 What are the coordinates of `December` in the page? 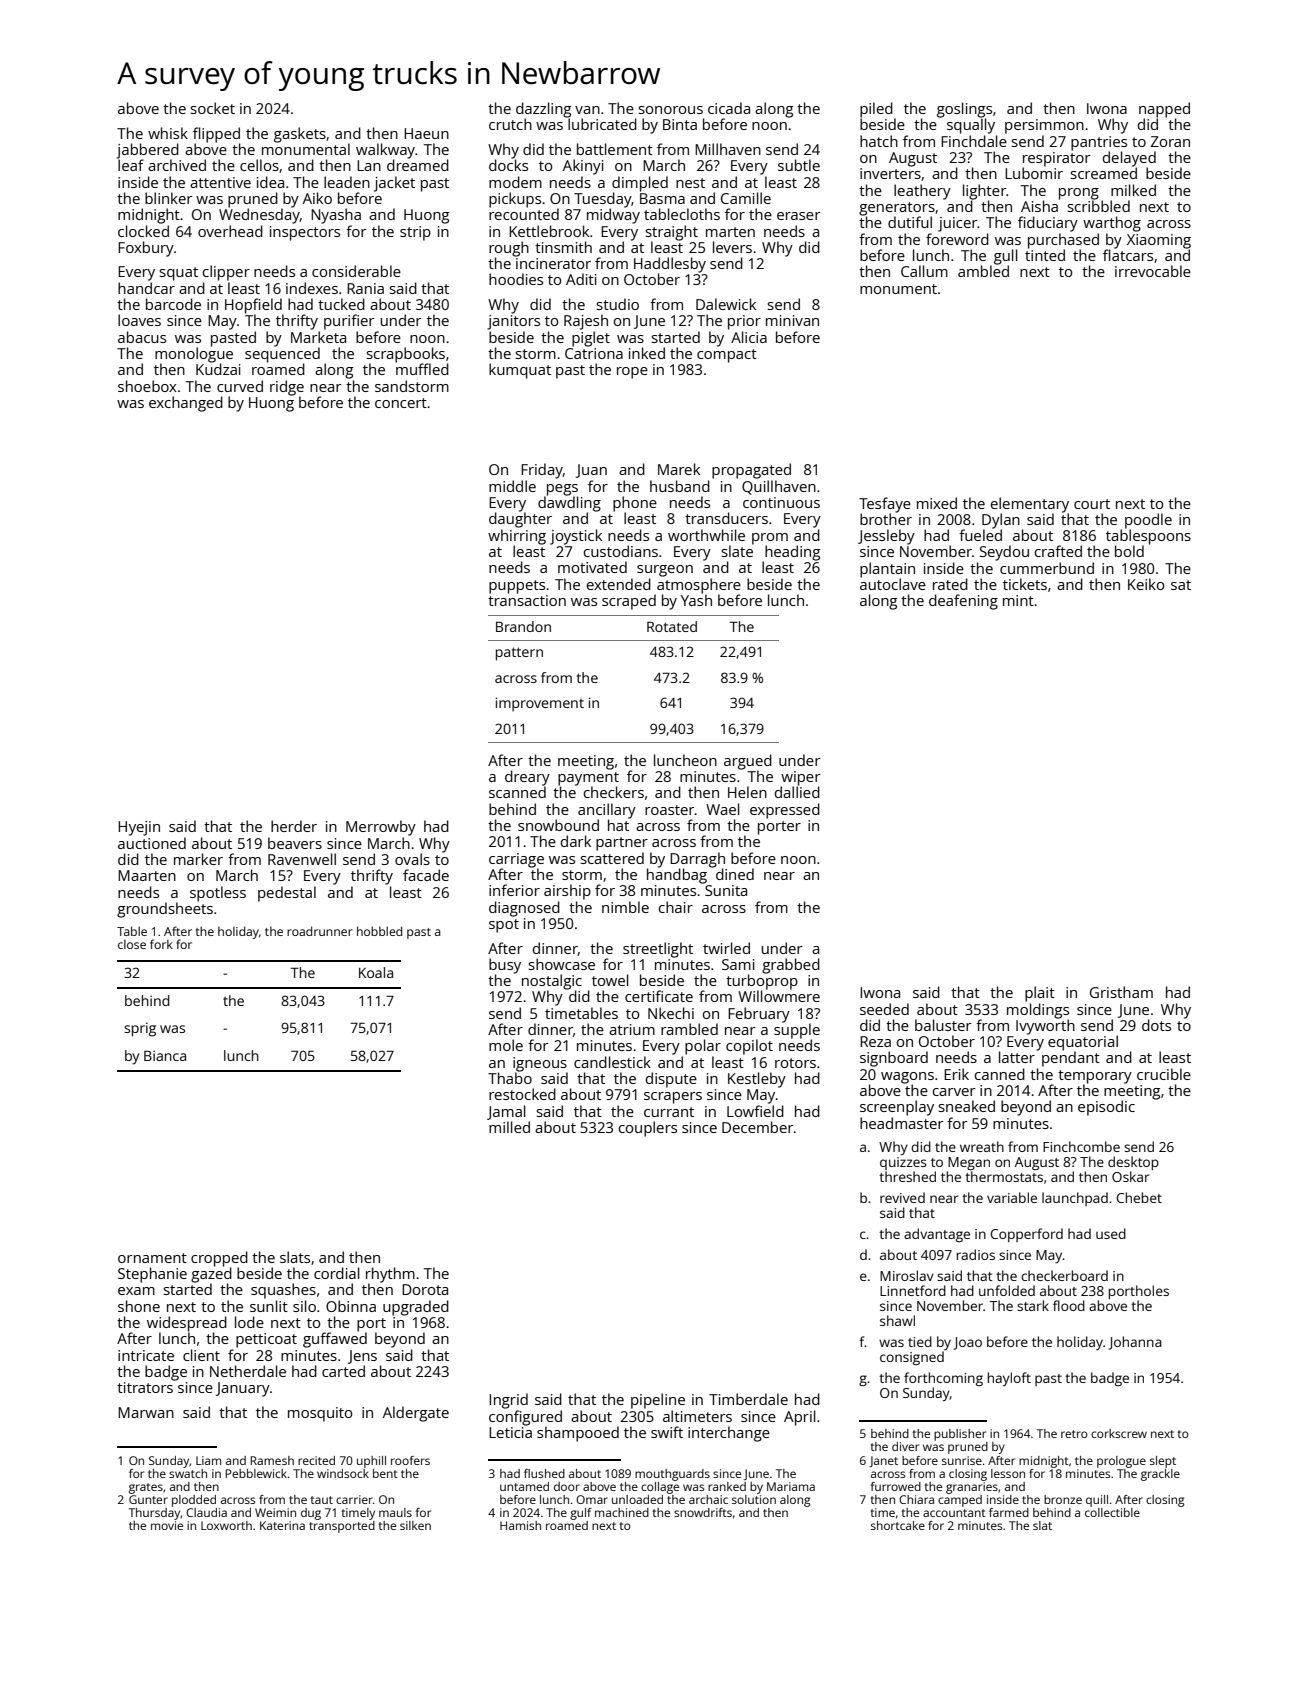 It's located at (758, 1127).
